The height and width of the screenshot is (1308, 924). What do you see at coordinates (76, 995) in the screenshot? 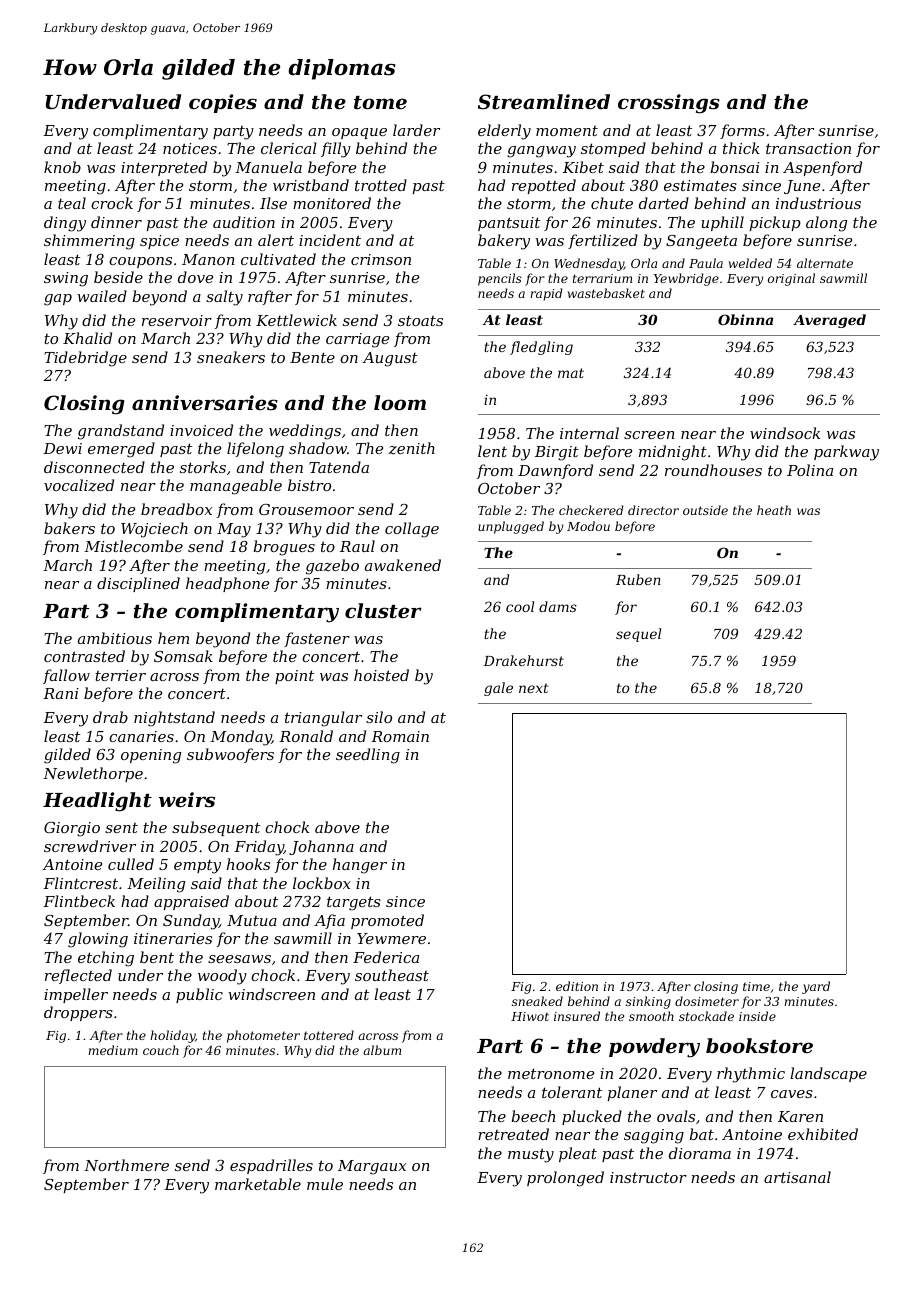
I see `impeller` at bounding box center [76, 995].
